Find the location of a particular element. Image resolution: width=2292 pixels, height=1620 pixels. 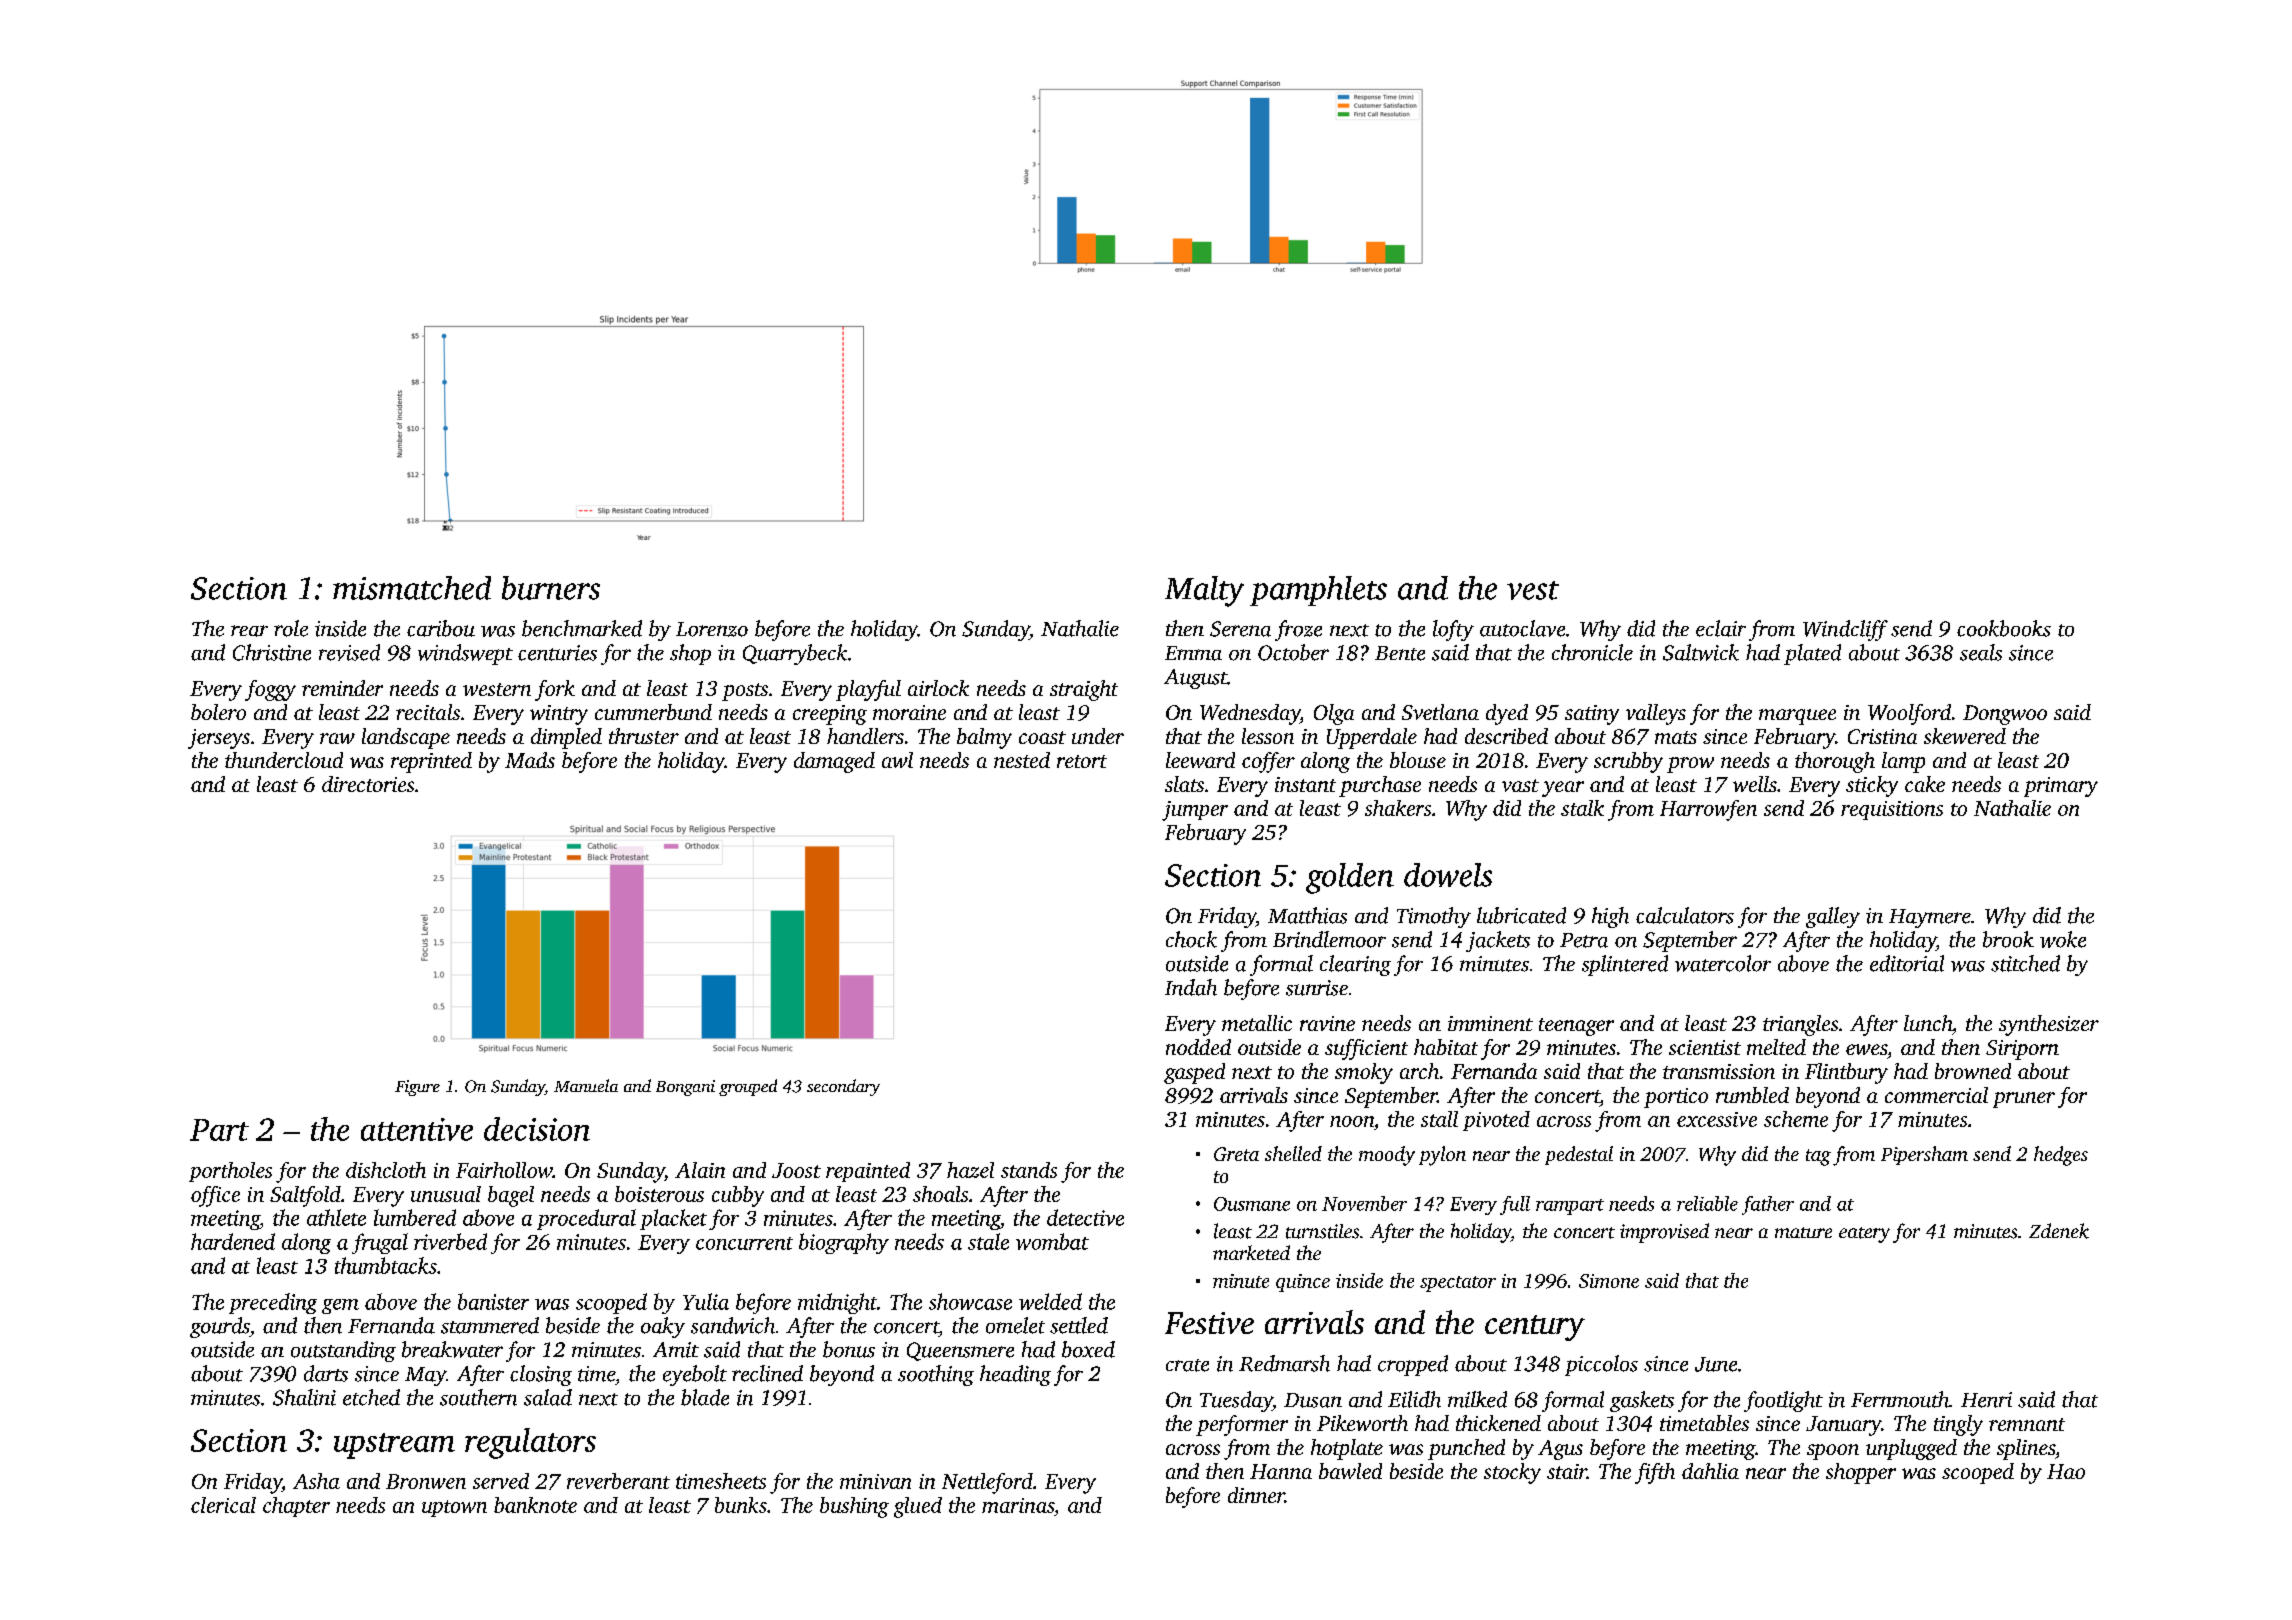

pamphlets is located at coordinates (1318, 591).
